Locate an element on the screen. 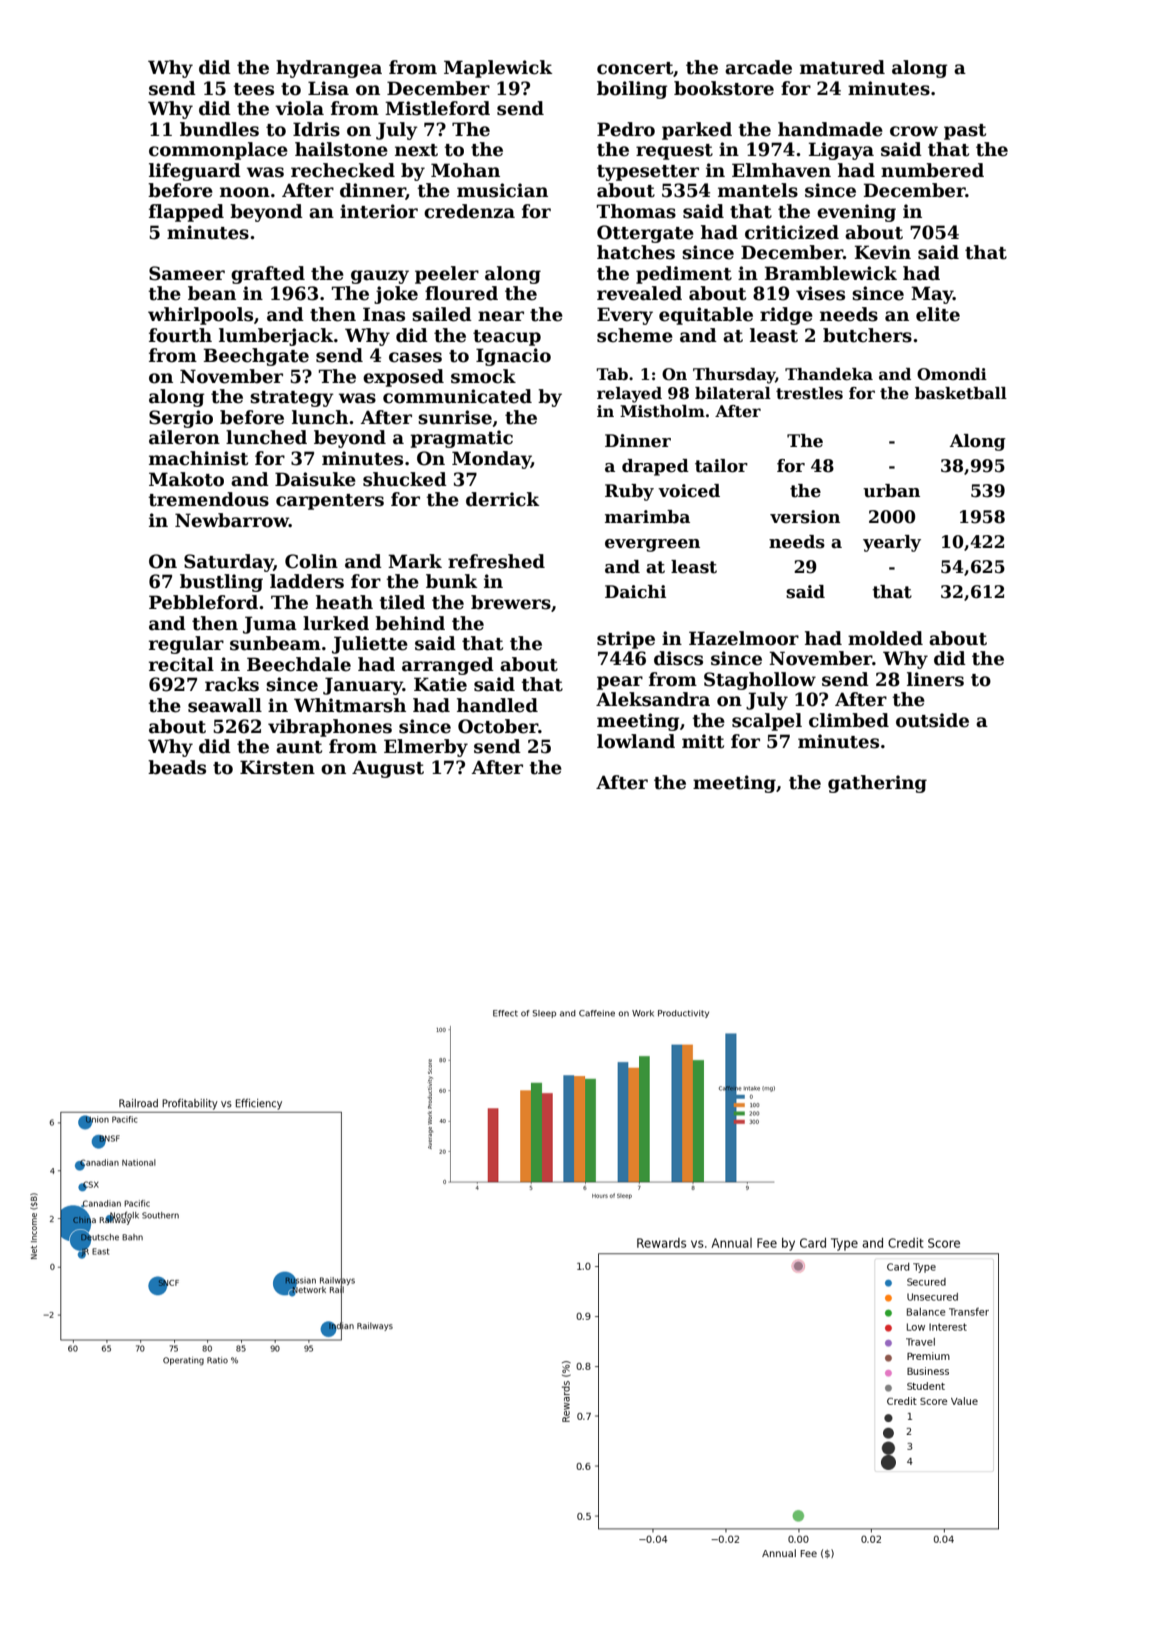  handled is located at coordinates (497, 705).
